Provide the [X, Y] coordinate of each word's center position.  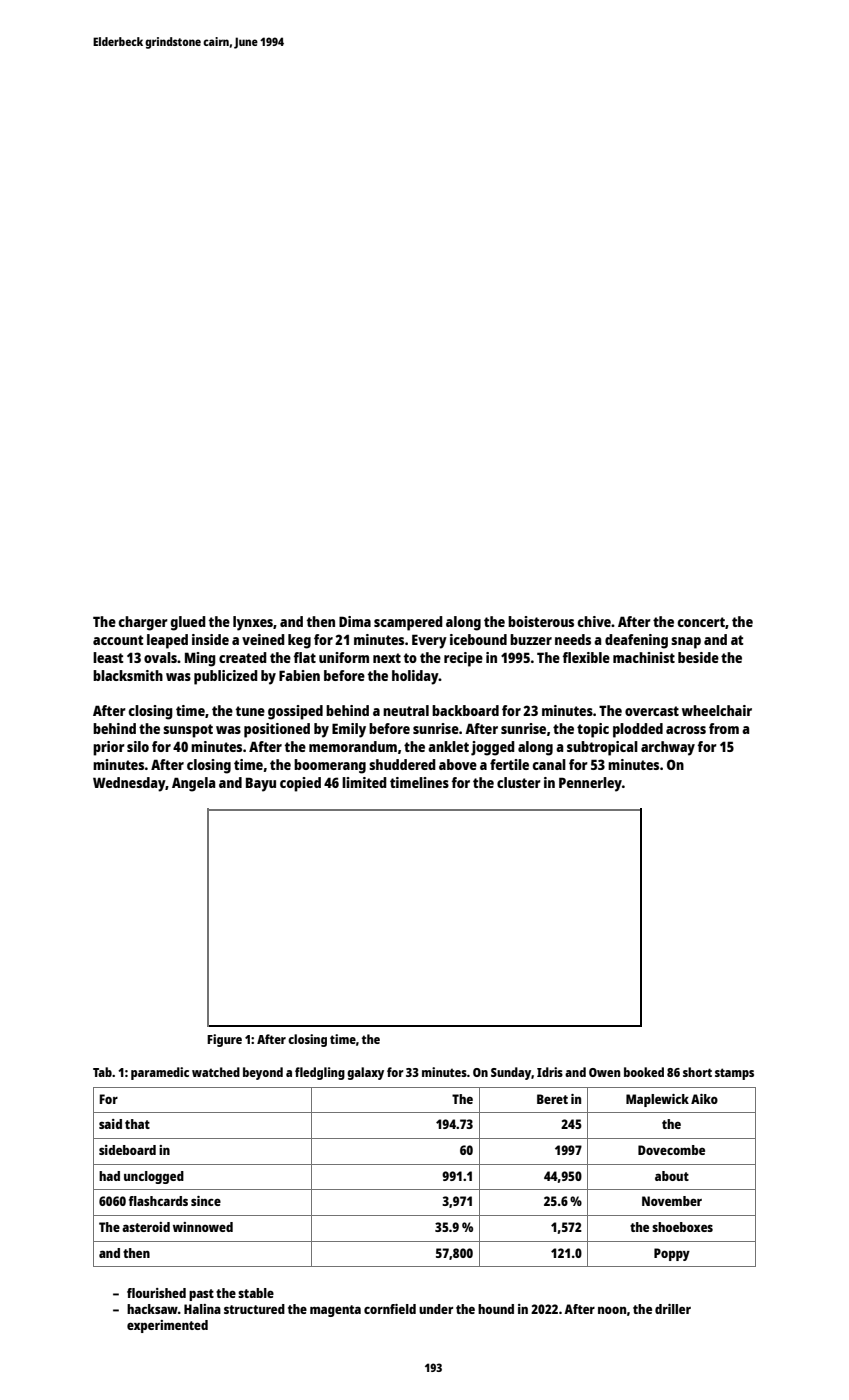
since [206, 1201]
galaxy [365, 1073]
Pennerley [590, 784]
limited [364, 782]
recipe [463, 659]
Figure [224, 1040]
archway [668, 748]
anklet [448, 746]
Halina [202, 1309]
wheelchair [717, 710]
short [697, 1072]
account [118, 640]
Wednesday [129, 784]
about [672, 1176]
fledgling [320, 1073]
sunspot [188, 731]
